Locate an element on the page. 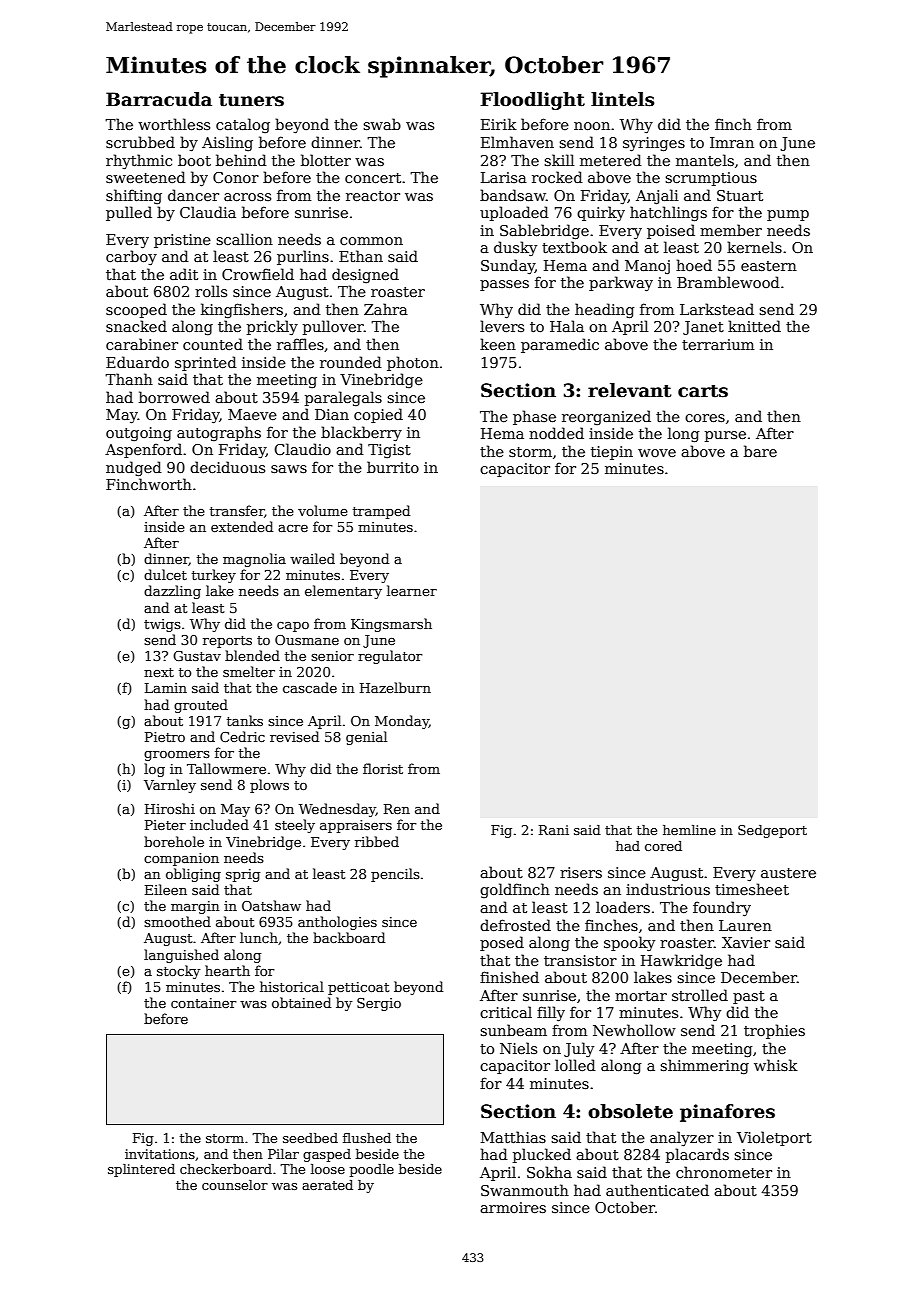 This page has width=924, height=1308. container is located at coordinates (204, 1003).
